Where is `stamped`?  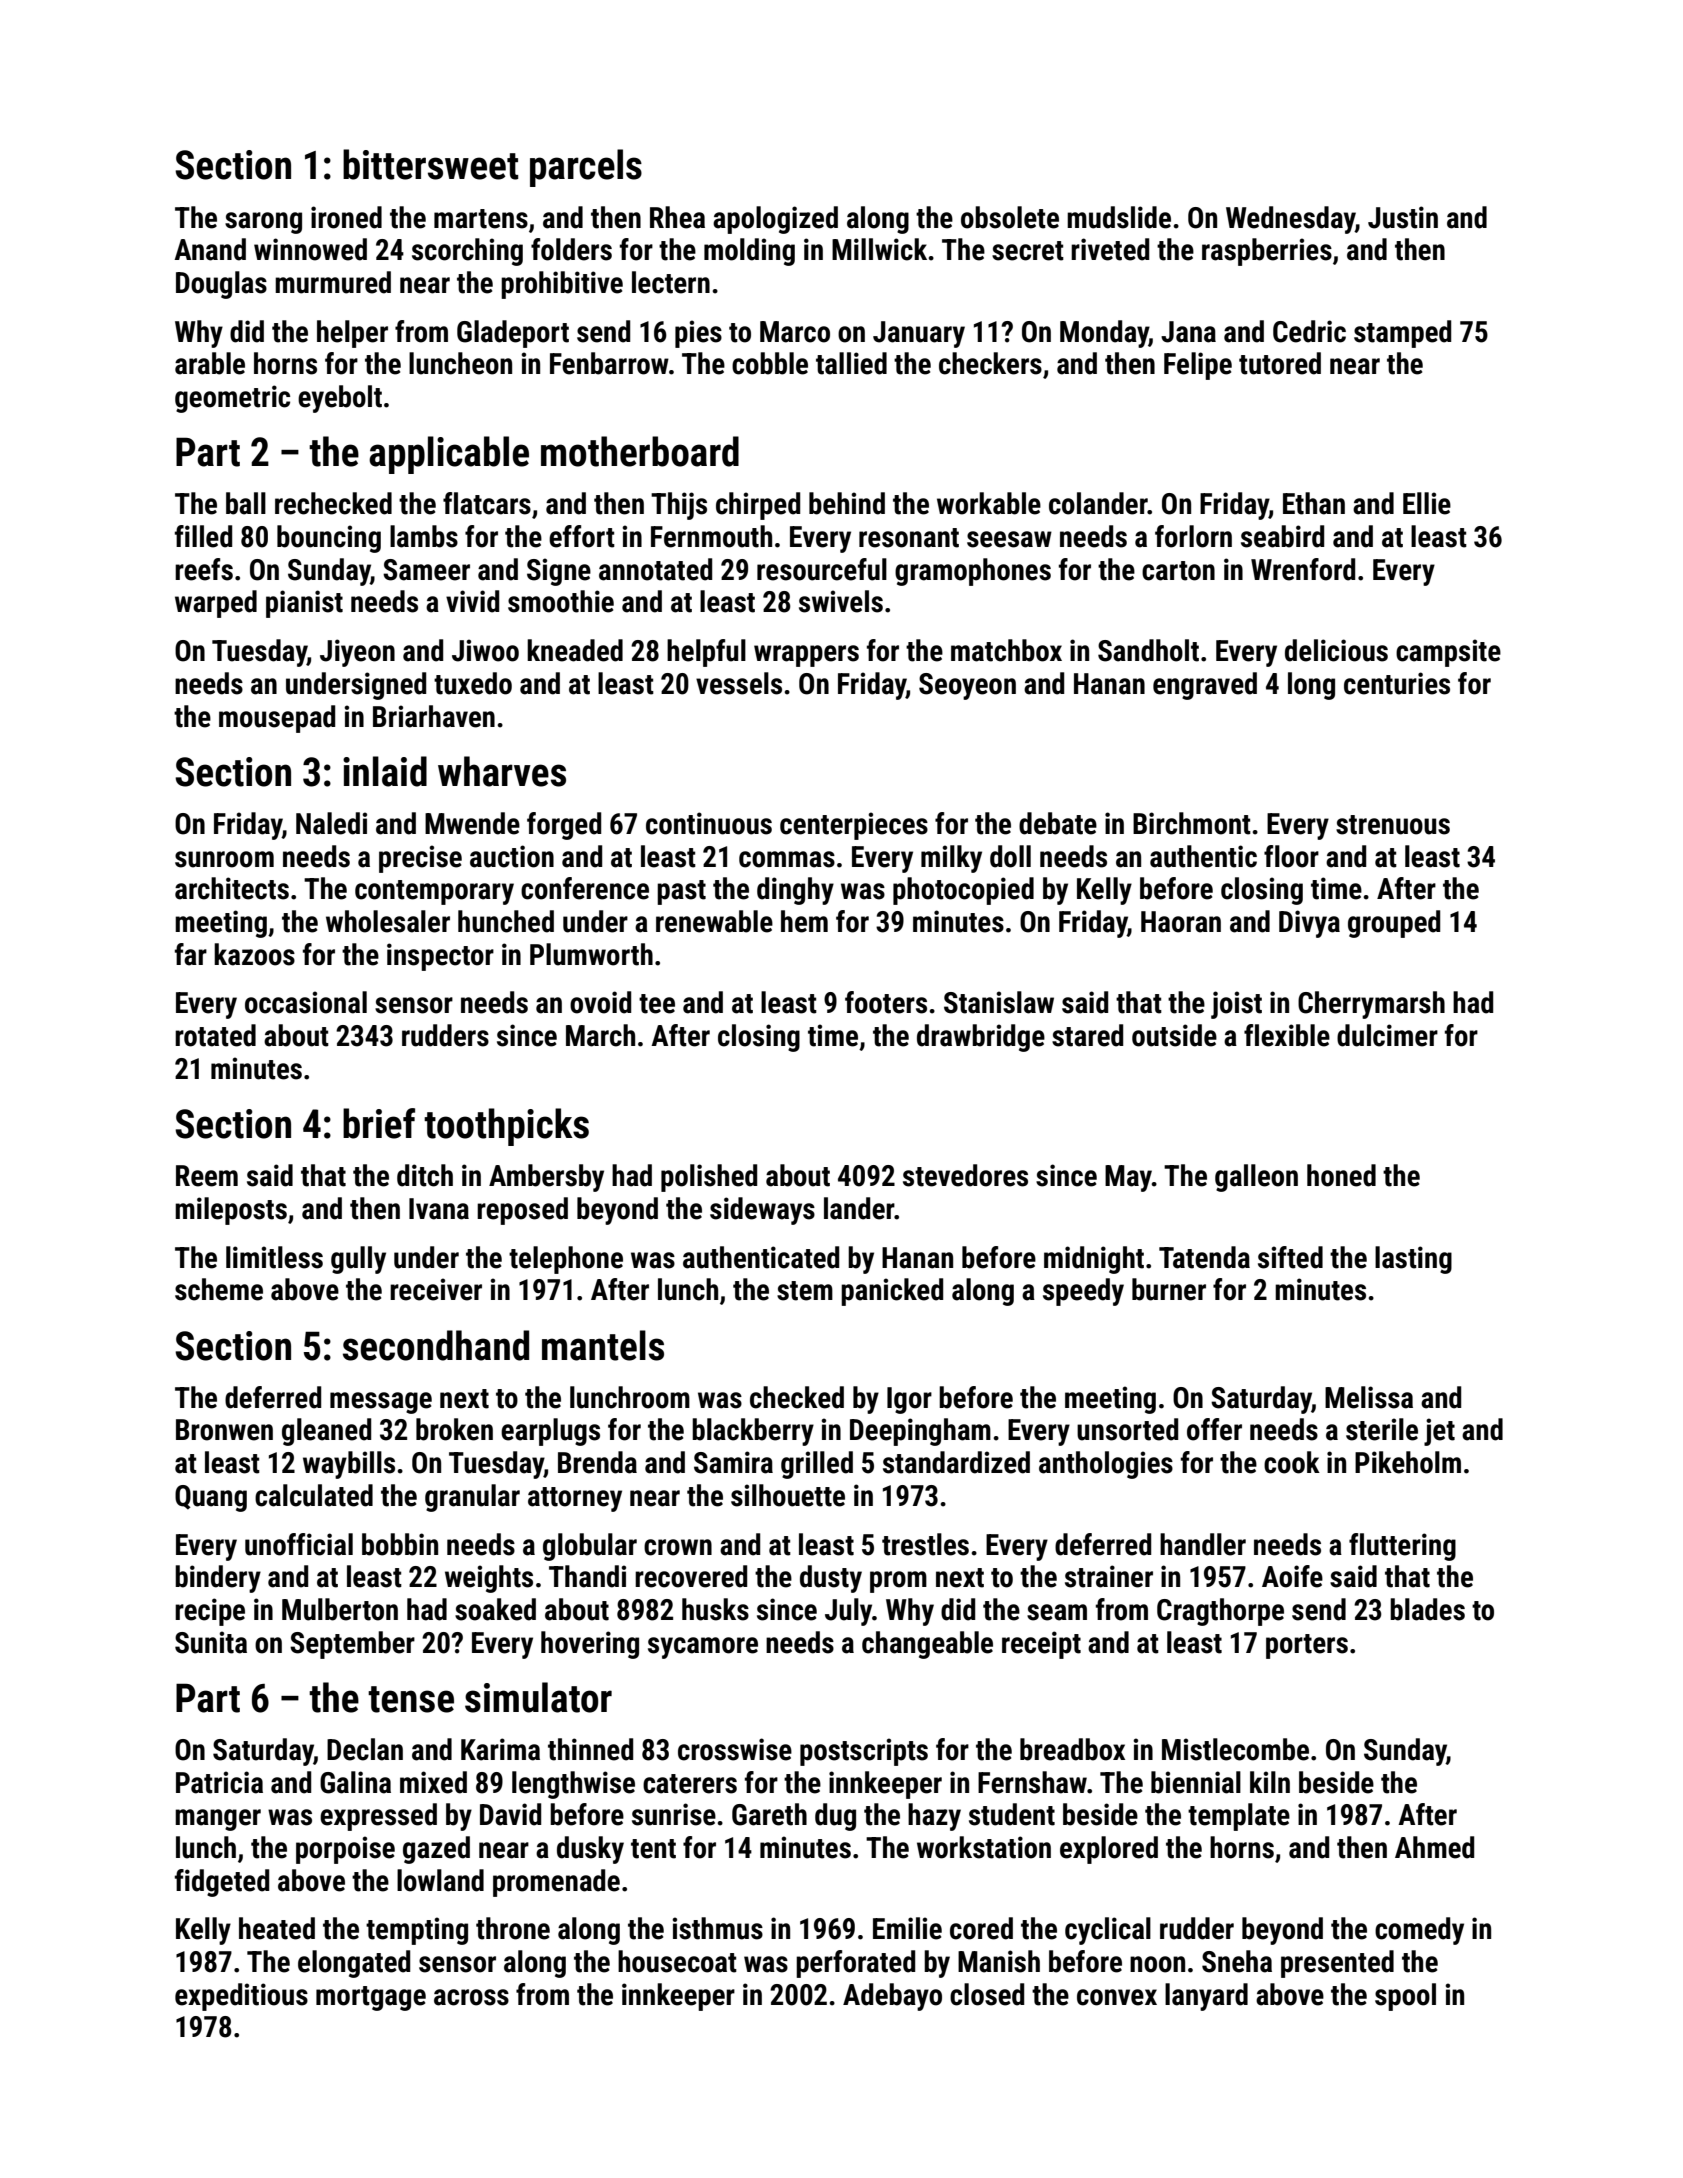 stamped is located at coordinates (1402, 334).
